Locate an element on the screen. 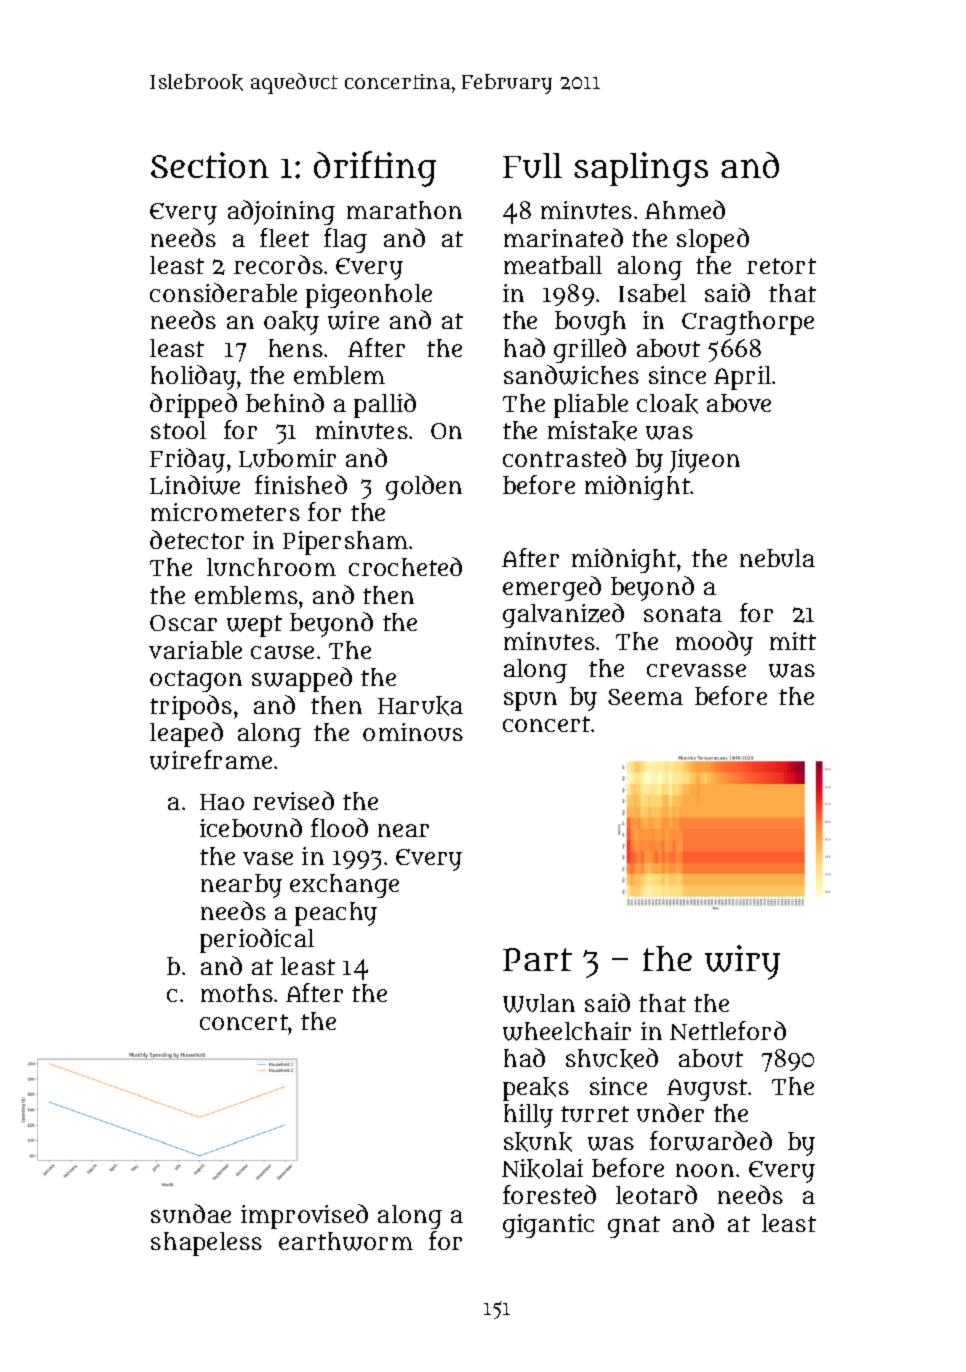  noon is located at coordinates (705, 1170).
